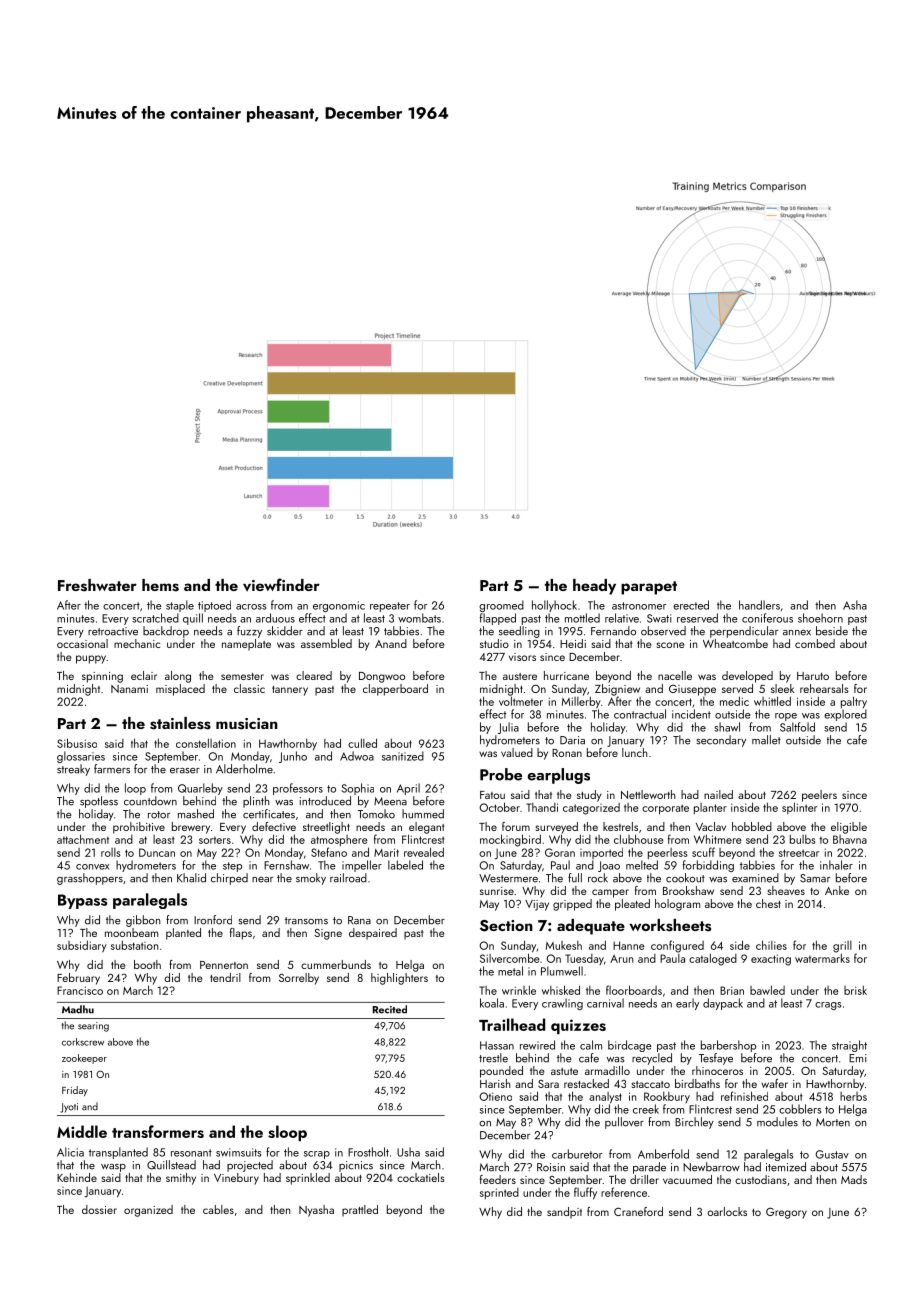  Describe the element at coordinates (855, 990) in the screenshot. I see `brisk` at that location.
